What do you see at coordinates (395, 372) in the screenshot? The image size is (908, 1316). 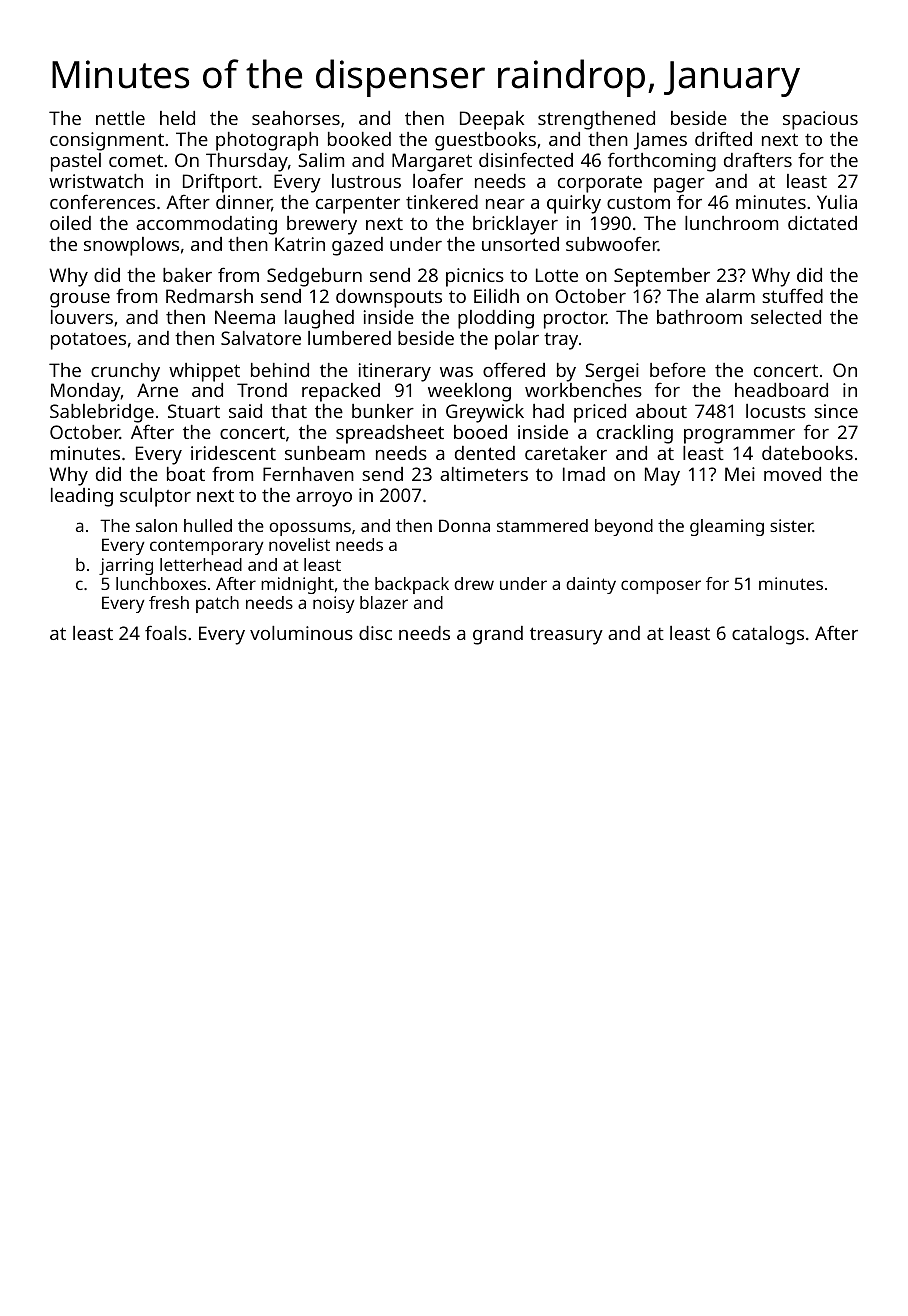 I see `itinerary` at bounding box center [395, 372].
